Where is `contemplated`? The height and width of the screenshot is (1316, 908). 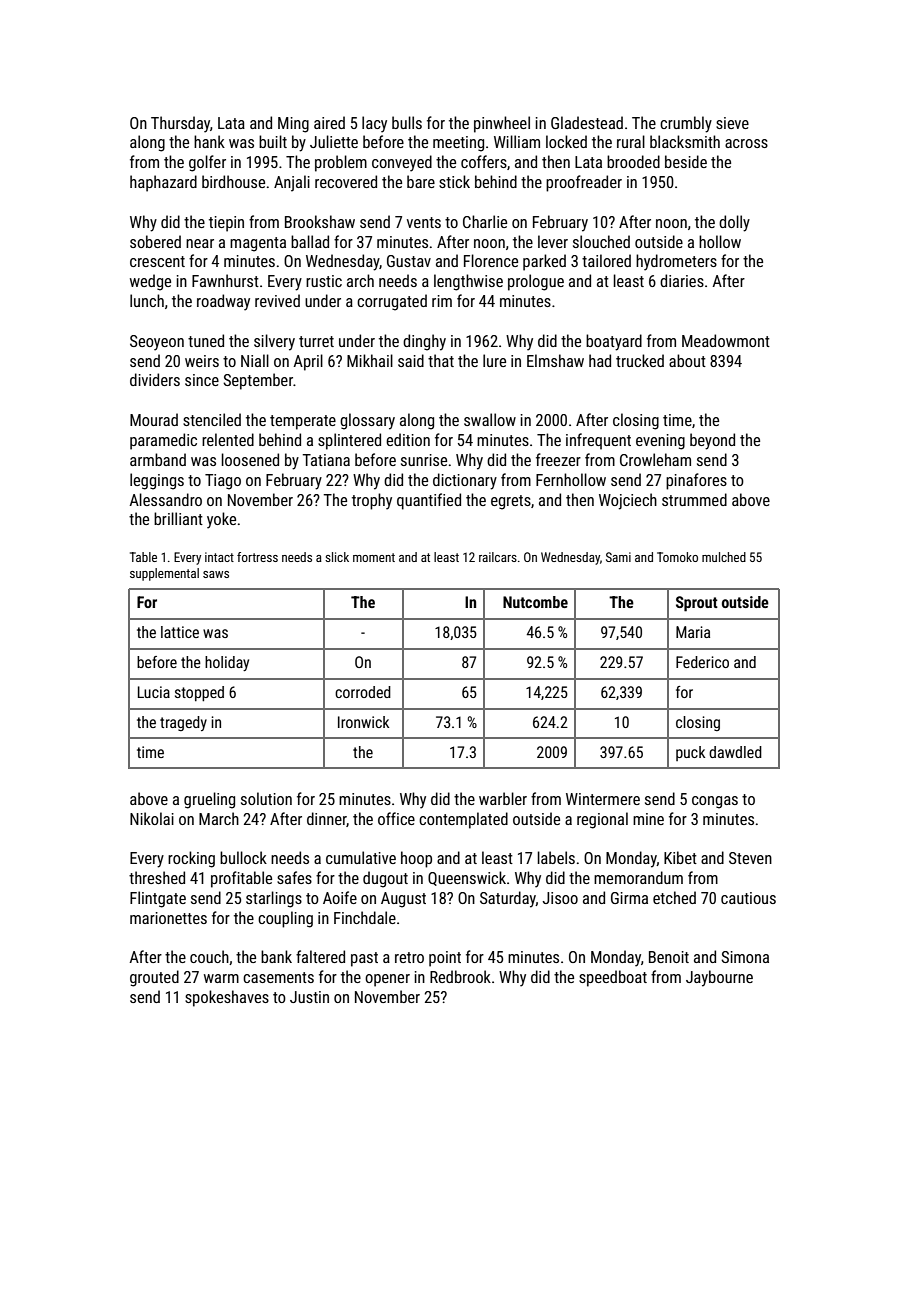 contemplated is located at coordinates (463, 820).
